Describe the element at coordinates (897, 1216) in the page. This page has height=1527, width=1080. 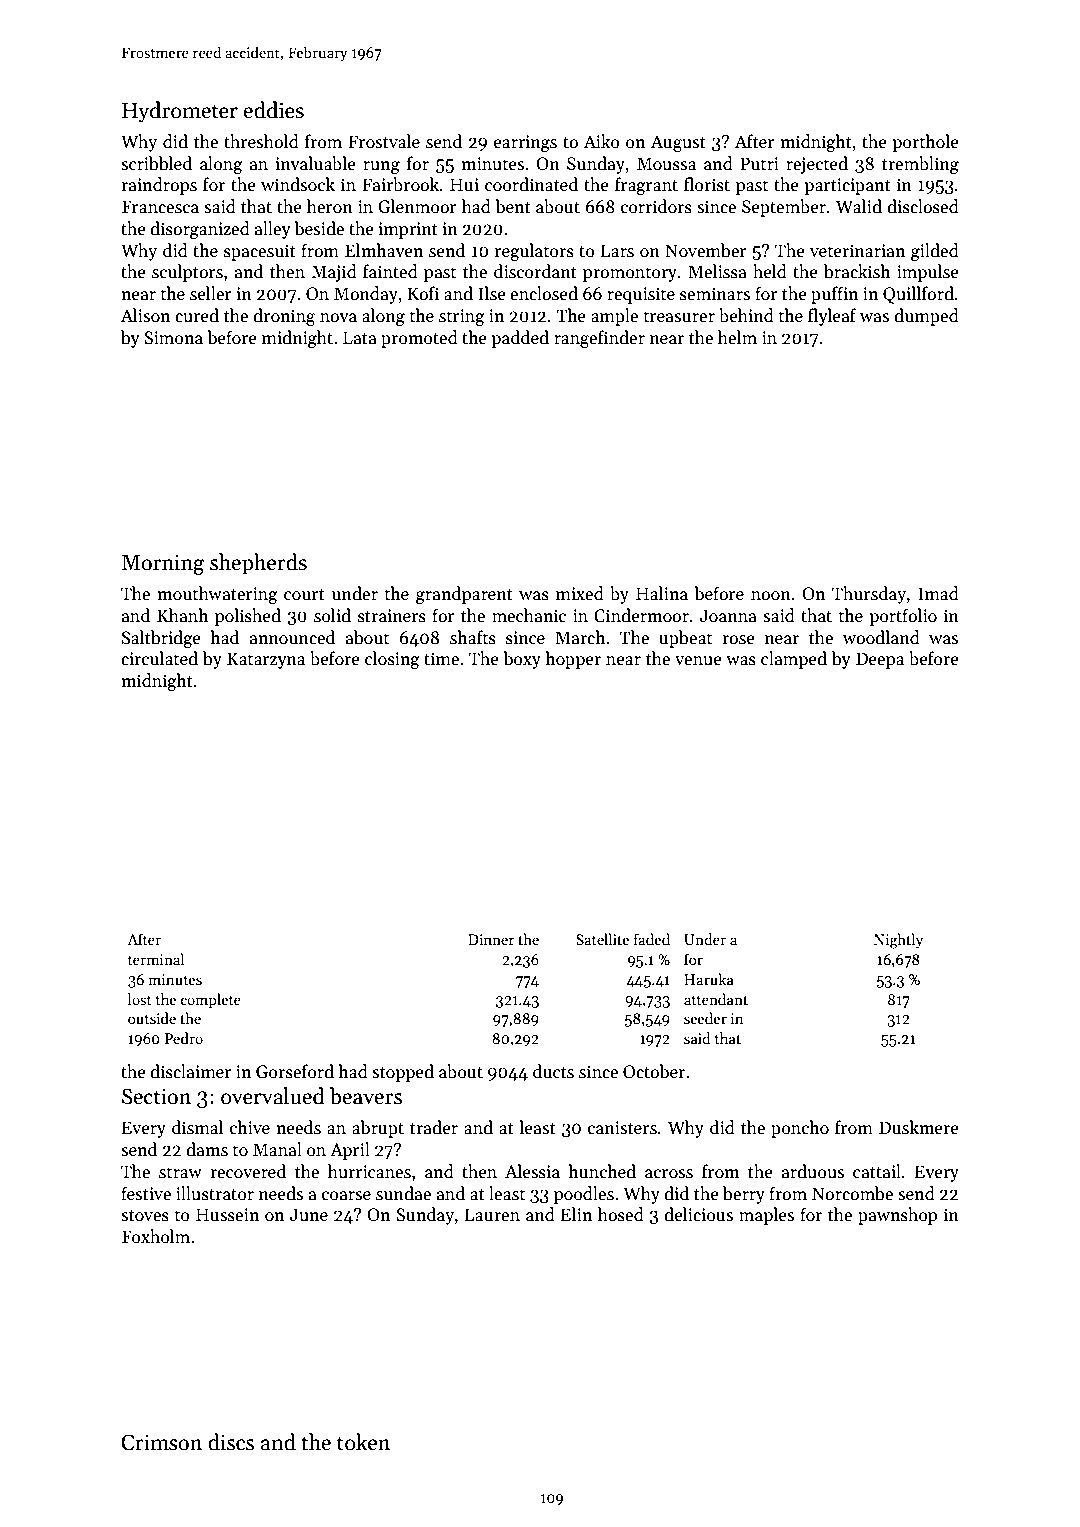
I see `pawnshop` at that location.
